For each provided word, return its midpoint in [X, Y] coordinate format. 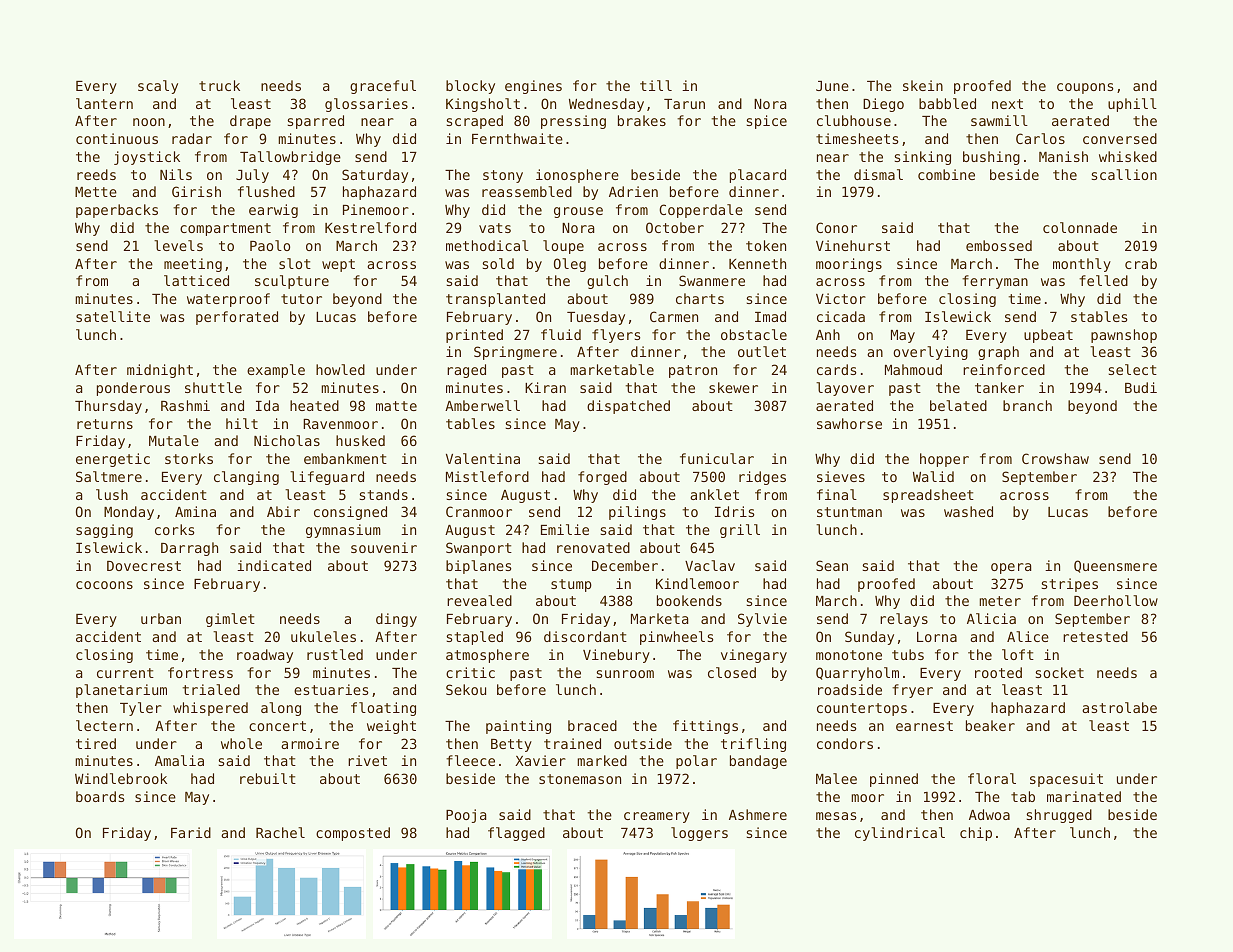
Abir [283, 511]
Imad [770, 316]
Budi [1141, 387]
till [656, 85]
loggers [699, 834]
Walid [933, 476]
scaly [158, 87]
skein [923, 85]
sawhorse [849, 423]
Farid [191, 832]
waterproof [228, 300]
